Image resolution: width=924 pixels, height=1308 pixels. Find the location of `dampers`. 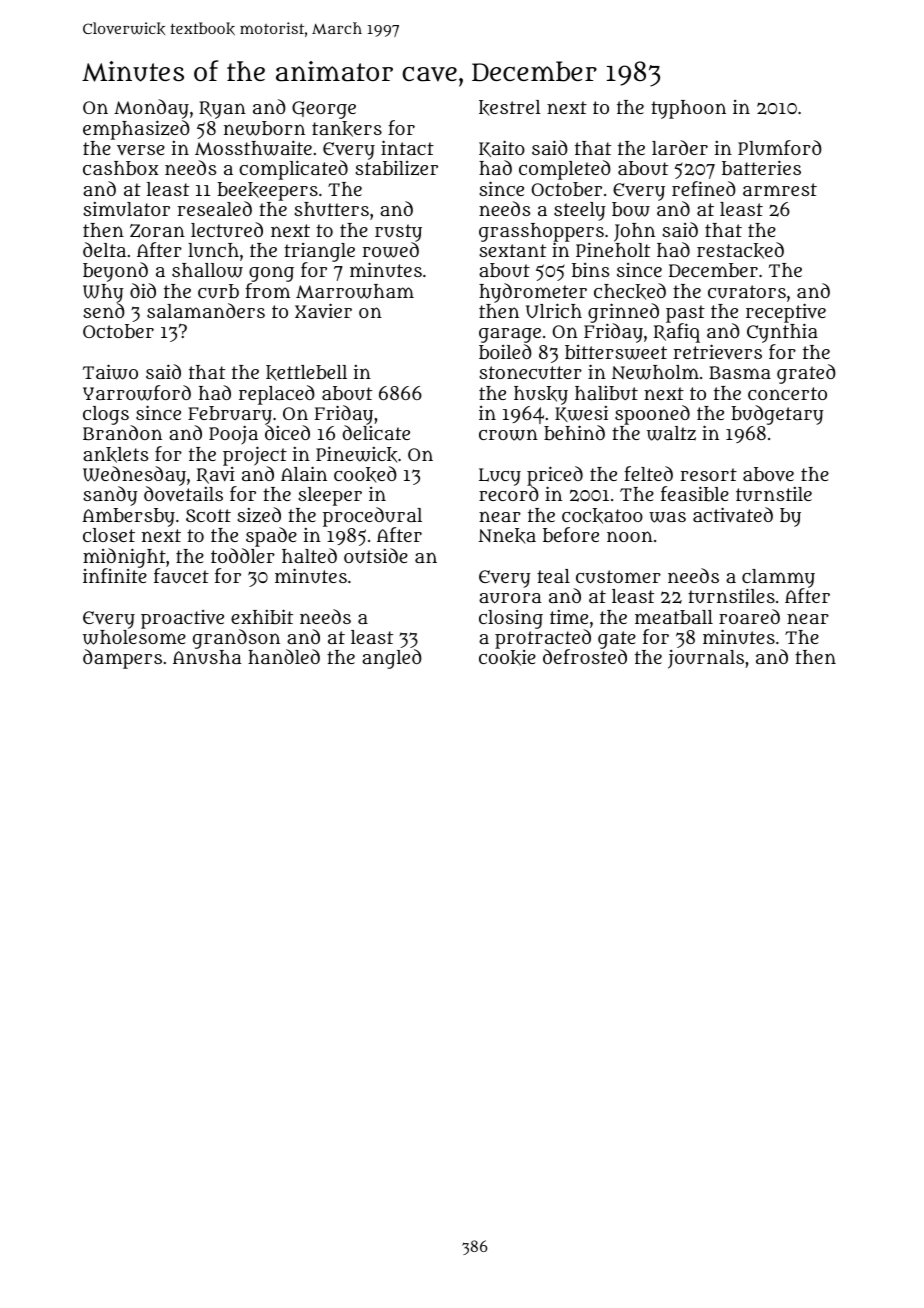

dampers is located at coordinates (122, 659).
